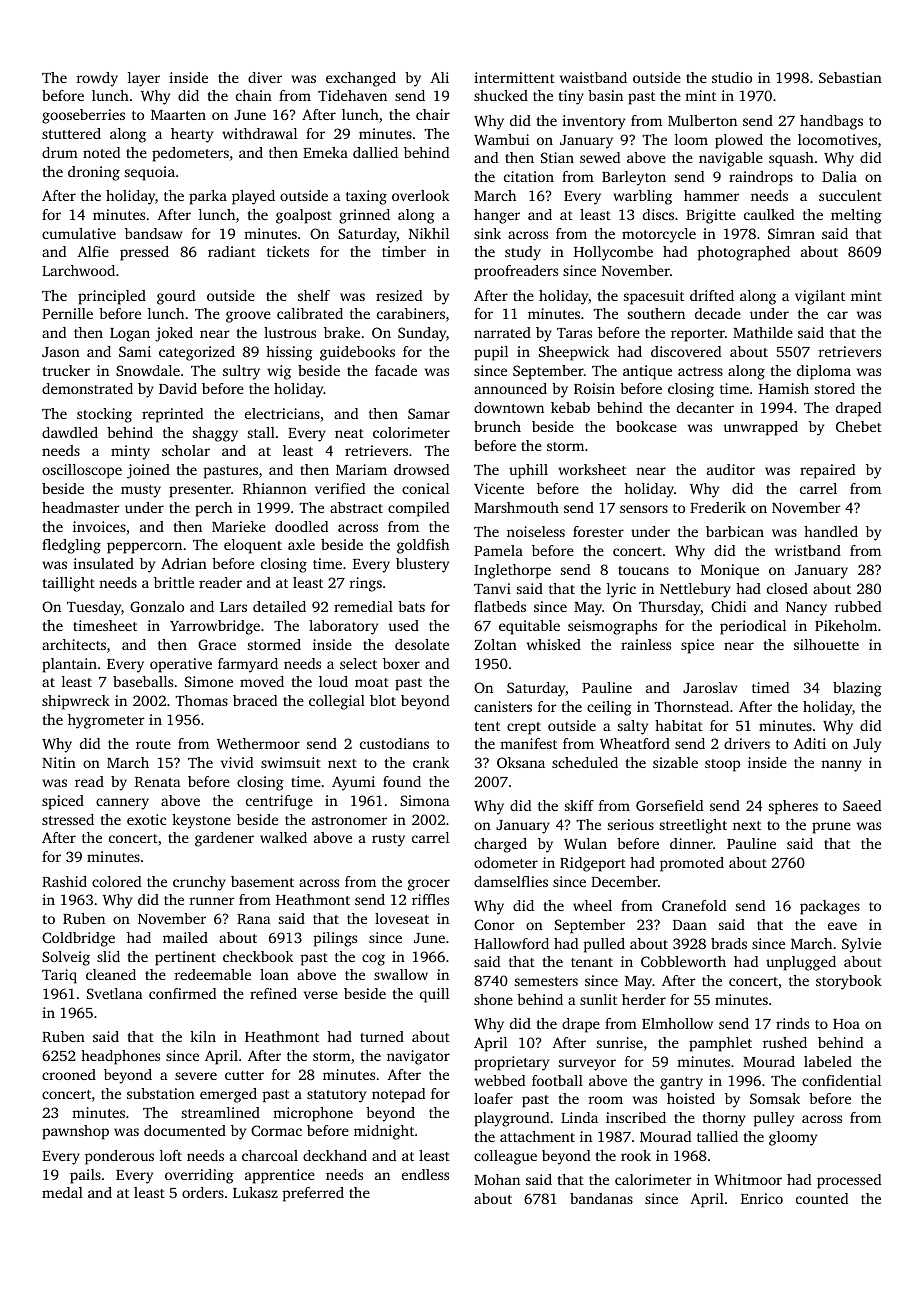  I want to click on handbags, so click(831, 122).
